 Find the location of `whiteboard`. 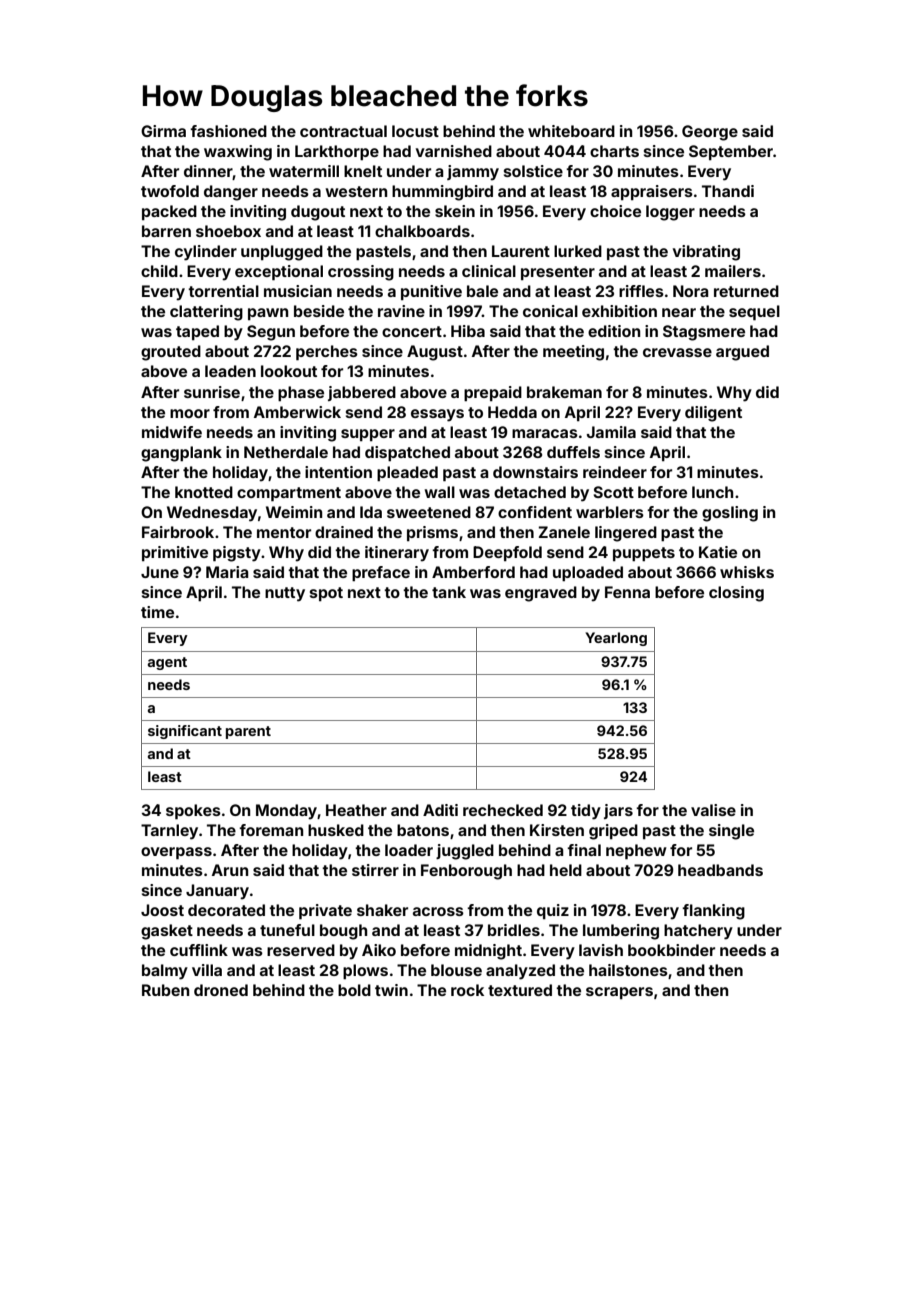

whiteboard is located at coordinates (571, 131).
